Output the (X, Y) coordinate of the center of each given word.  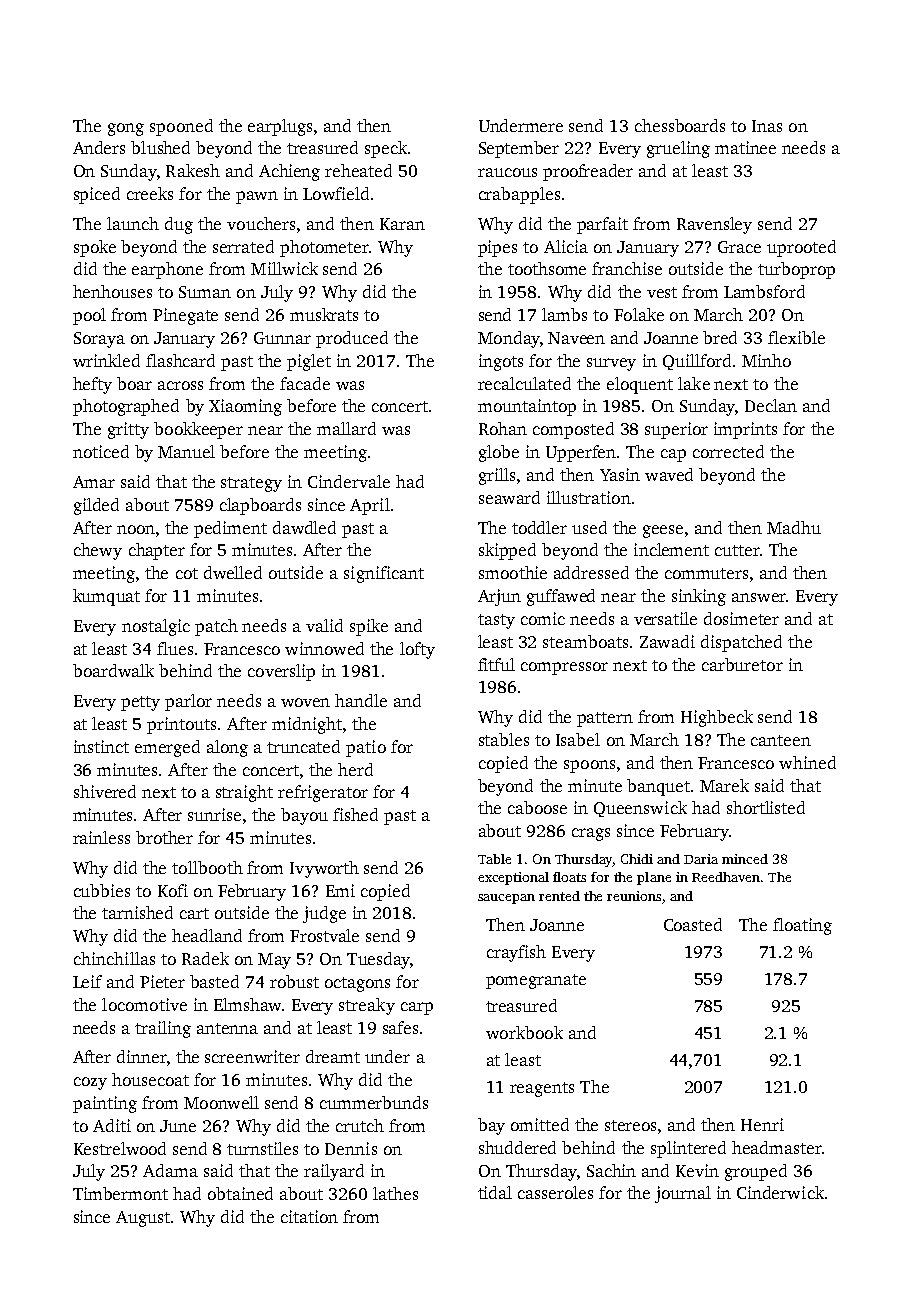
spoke (95, 248)
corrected (728, 451)
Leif (87, 981)
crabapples (519, 195)
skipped (507, 551)
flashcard (180, 360)
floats (569, 877)
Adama (170, 1170)
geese (663, 531)
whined (807, 762)
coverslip (281, 672)
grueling (678, 149)
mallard (346, 428)
